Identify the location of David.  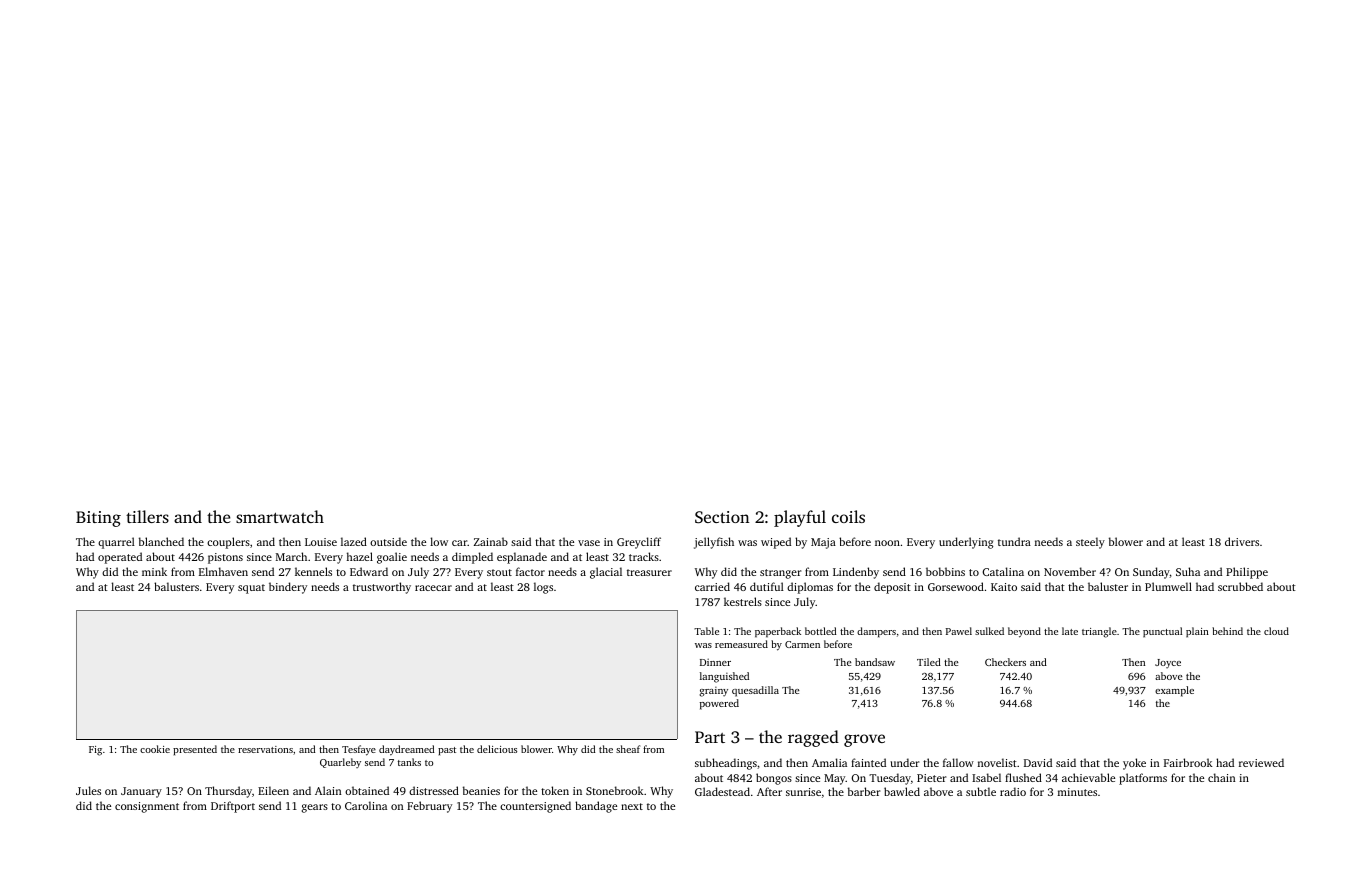
(1038, 762).
